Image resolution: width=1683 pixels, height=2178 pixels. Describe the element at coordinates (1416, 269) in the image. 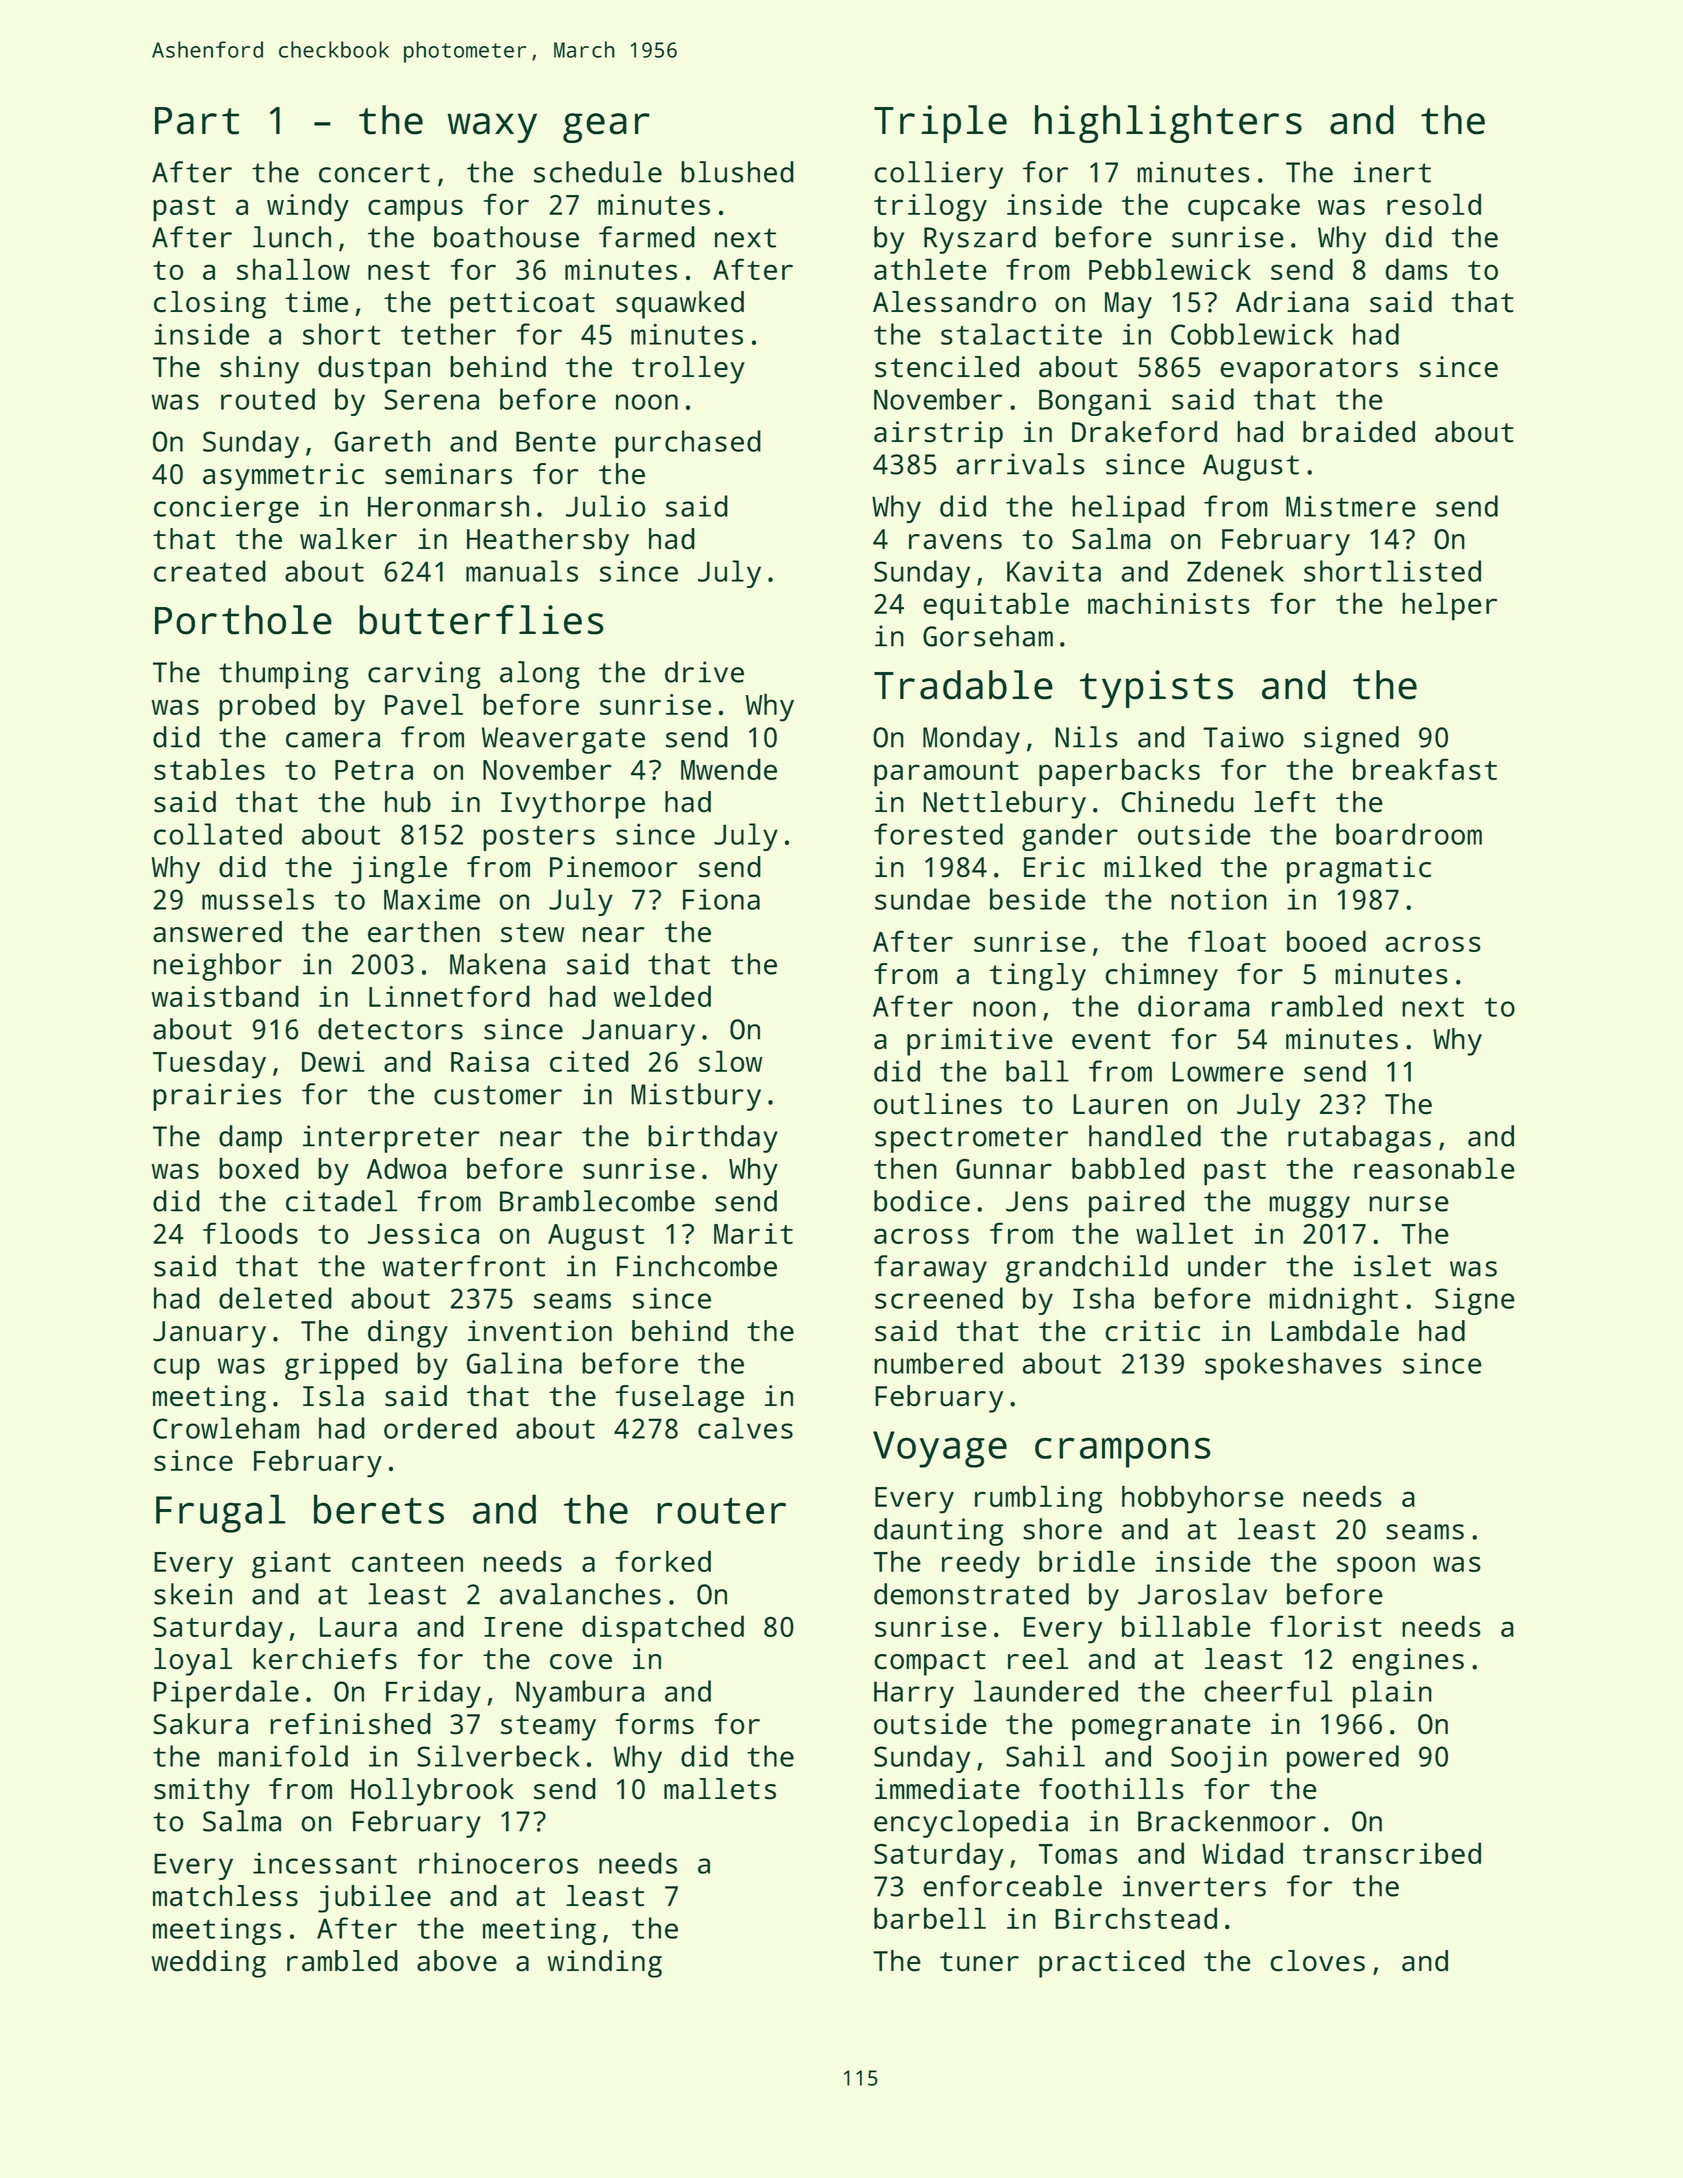

I see `dams` at that location.
